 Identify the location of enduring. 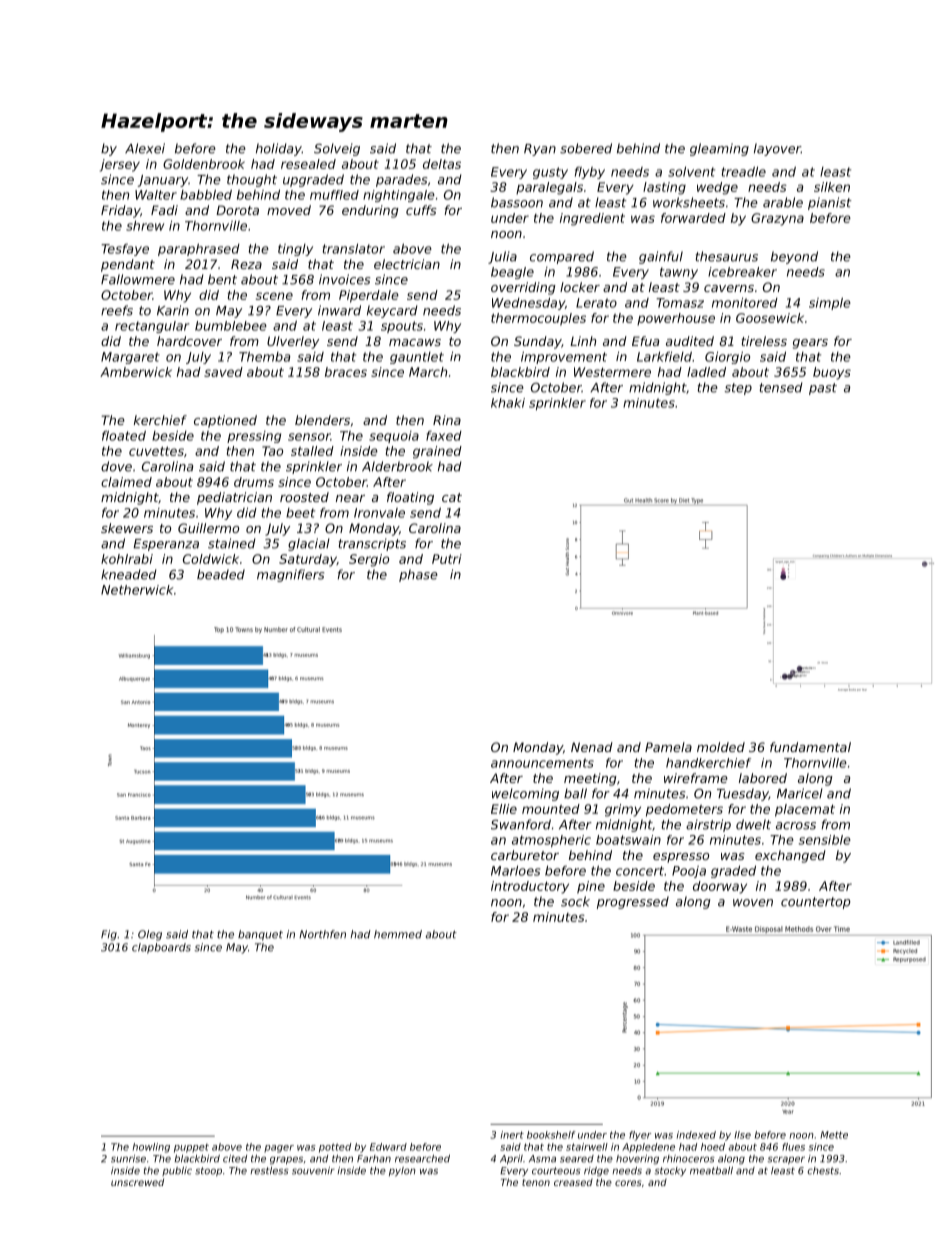
(370, 211).
